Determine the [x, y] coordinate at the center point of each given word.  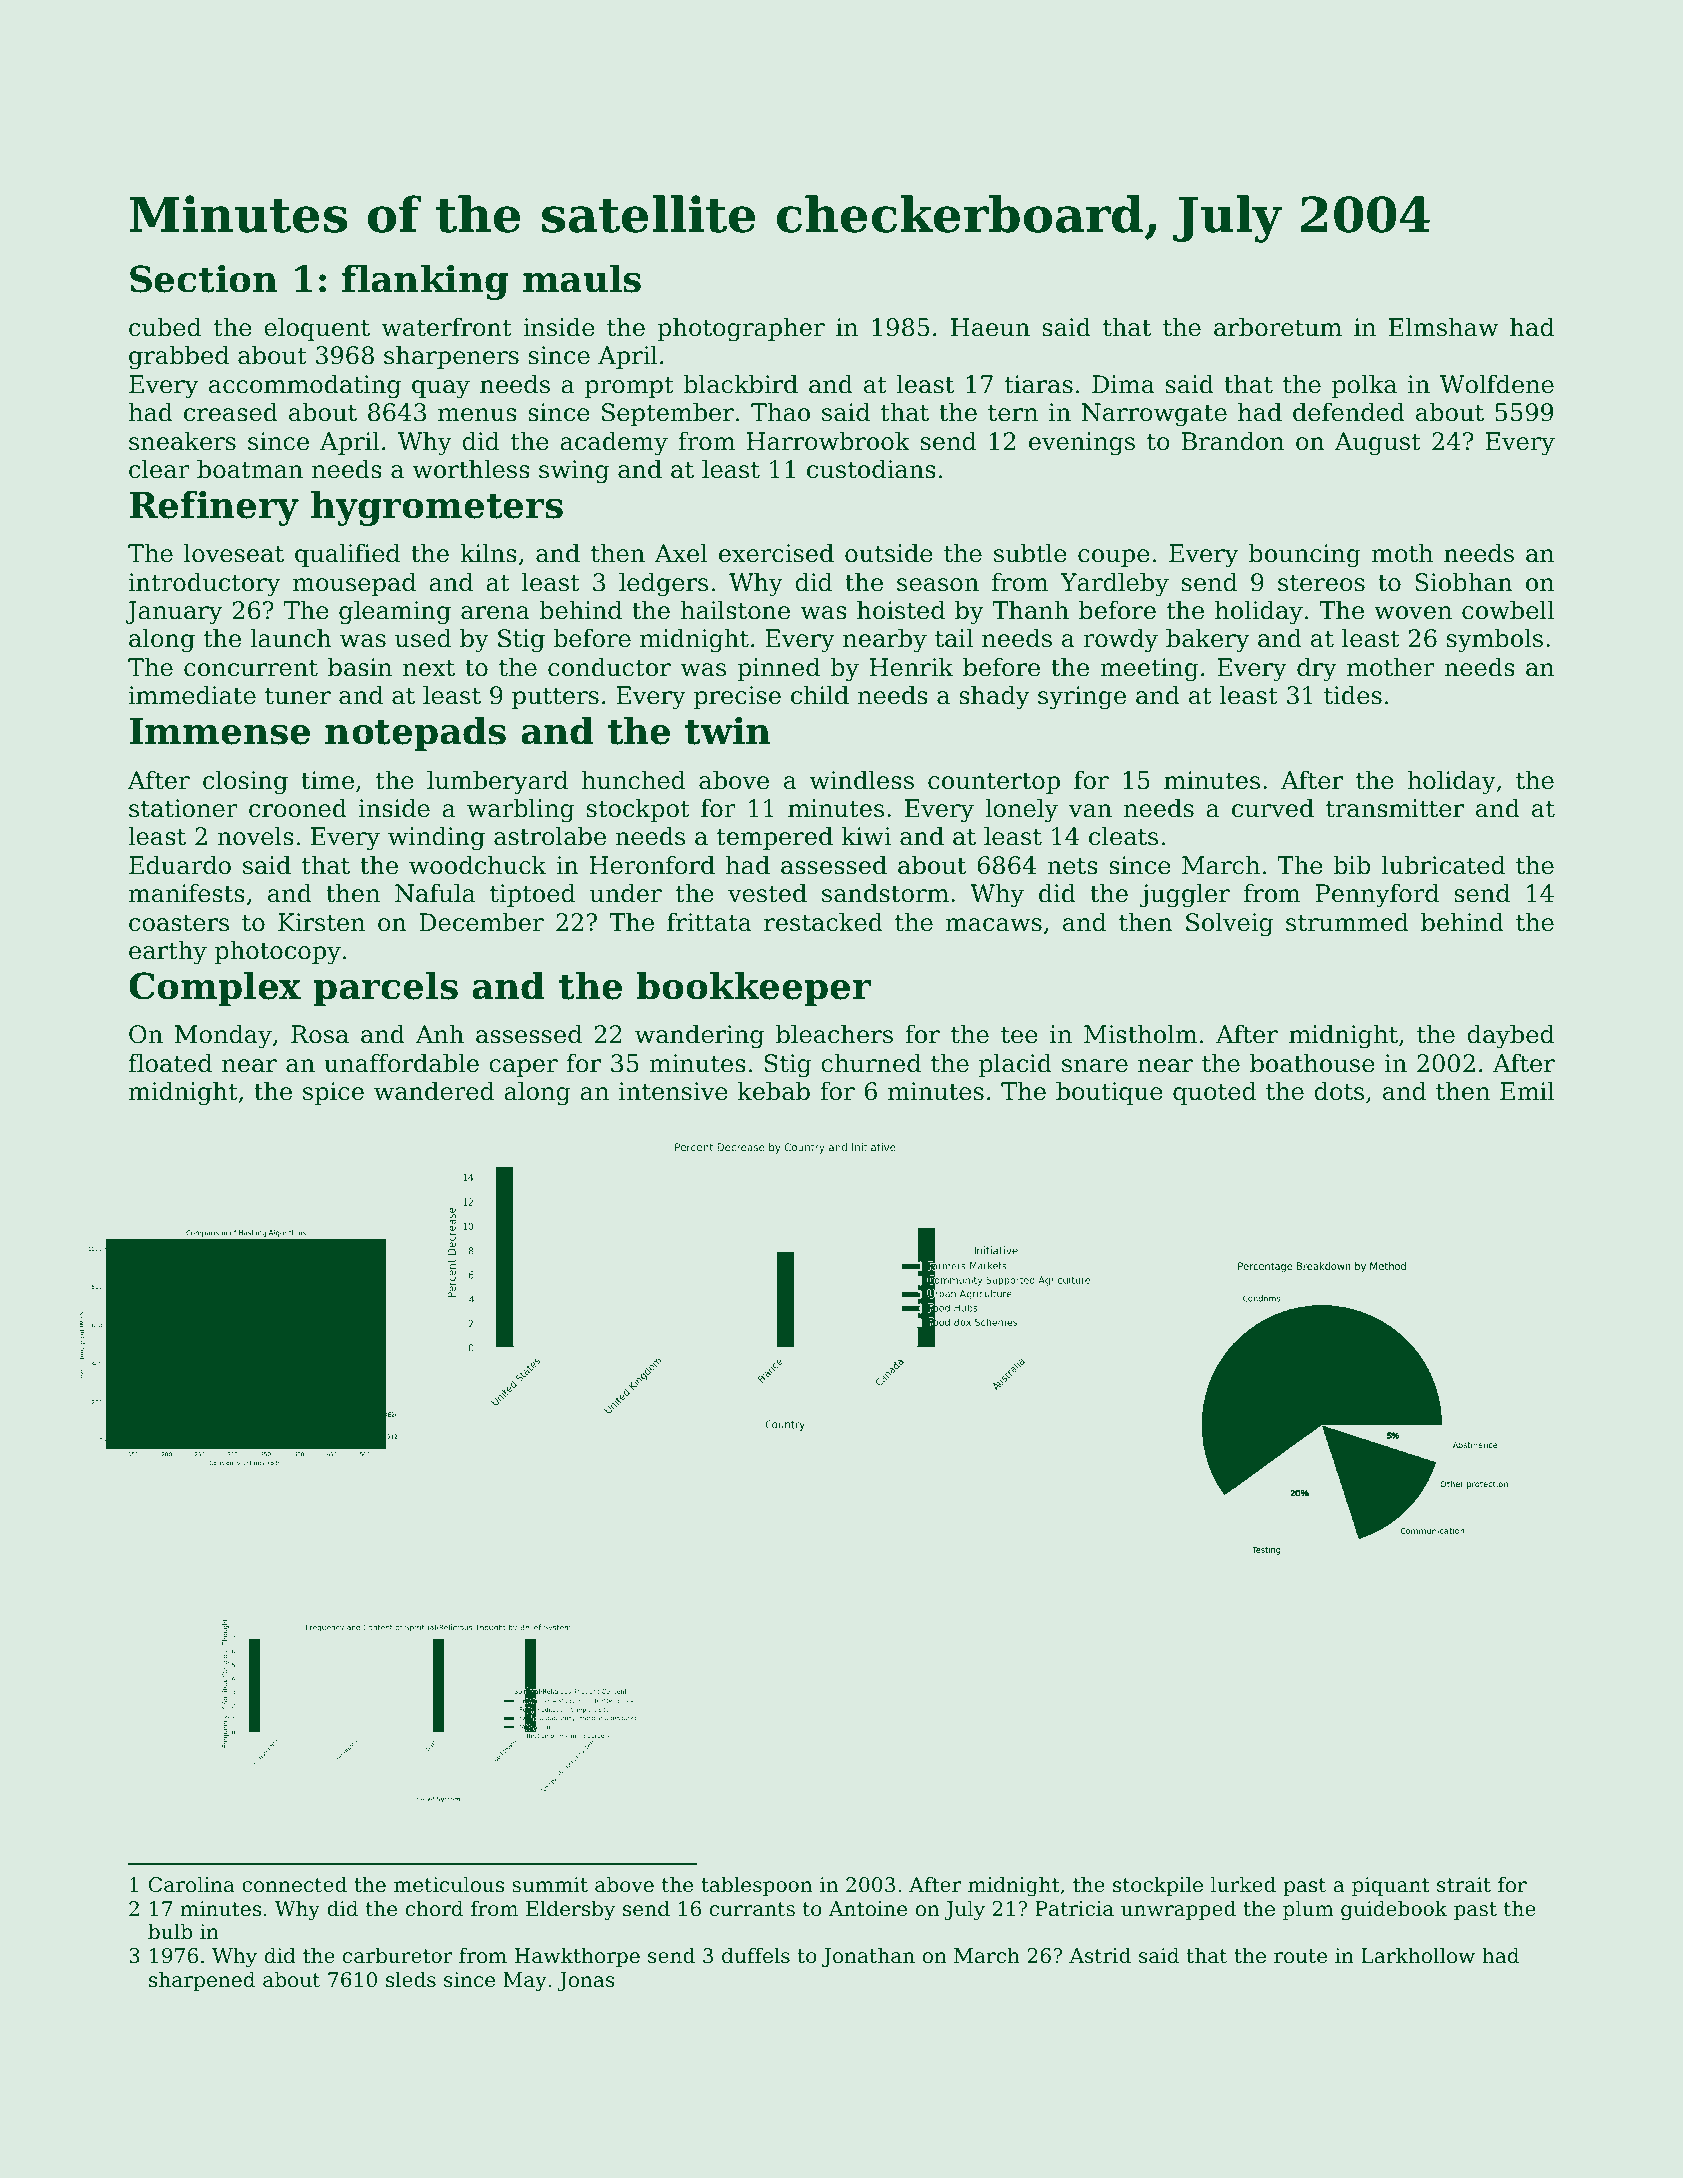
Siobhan [1464, 582]
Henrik [911, 667]
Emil [1527, 1090]
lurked [1243, 1884]
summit [550, 1885]
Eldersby [570, 1910]
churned [871, 1063]
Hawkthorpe [577, 1957]
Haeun [990, 327]
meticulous [449, 1884]
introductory [204, 584]
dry [1317, 669]
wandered [434, 1091]
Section [204, 279]
